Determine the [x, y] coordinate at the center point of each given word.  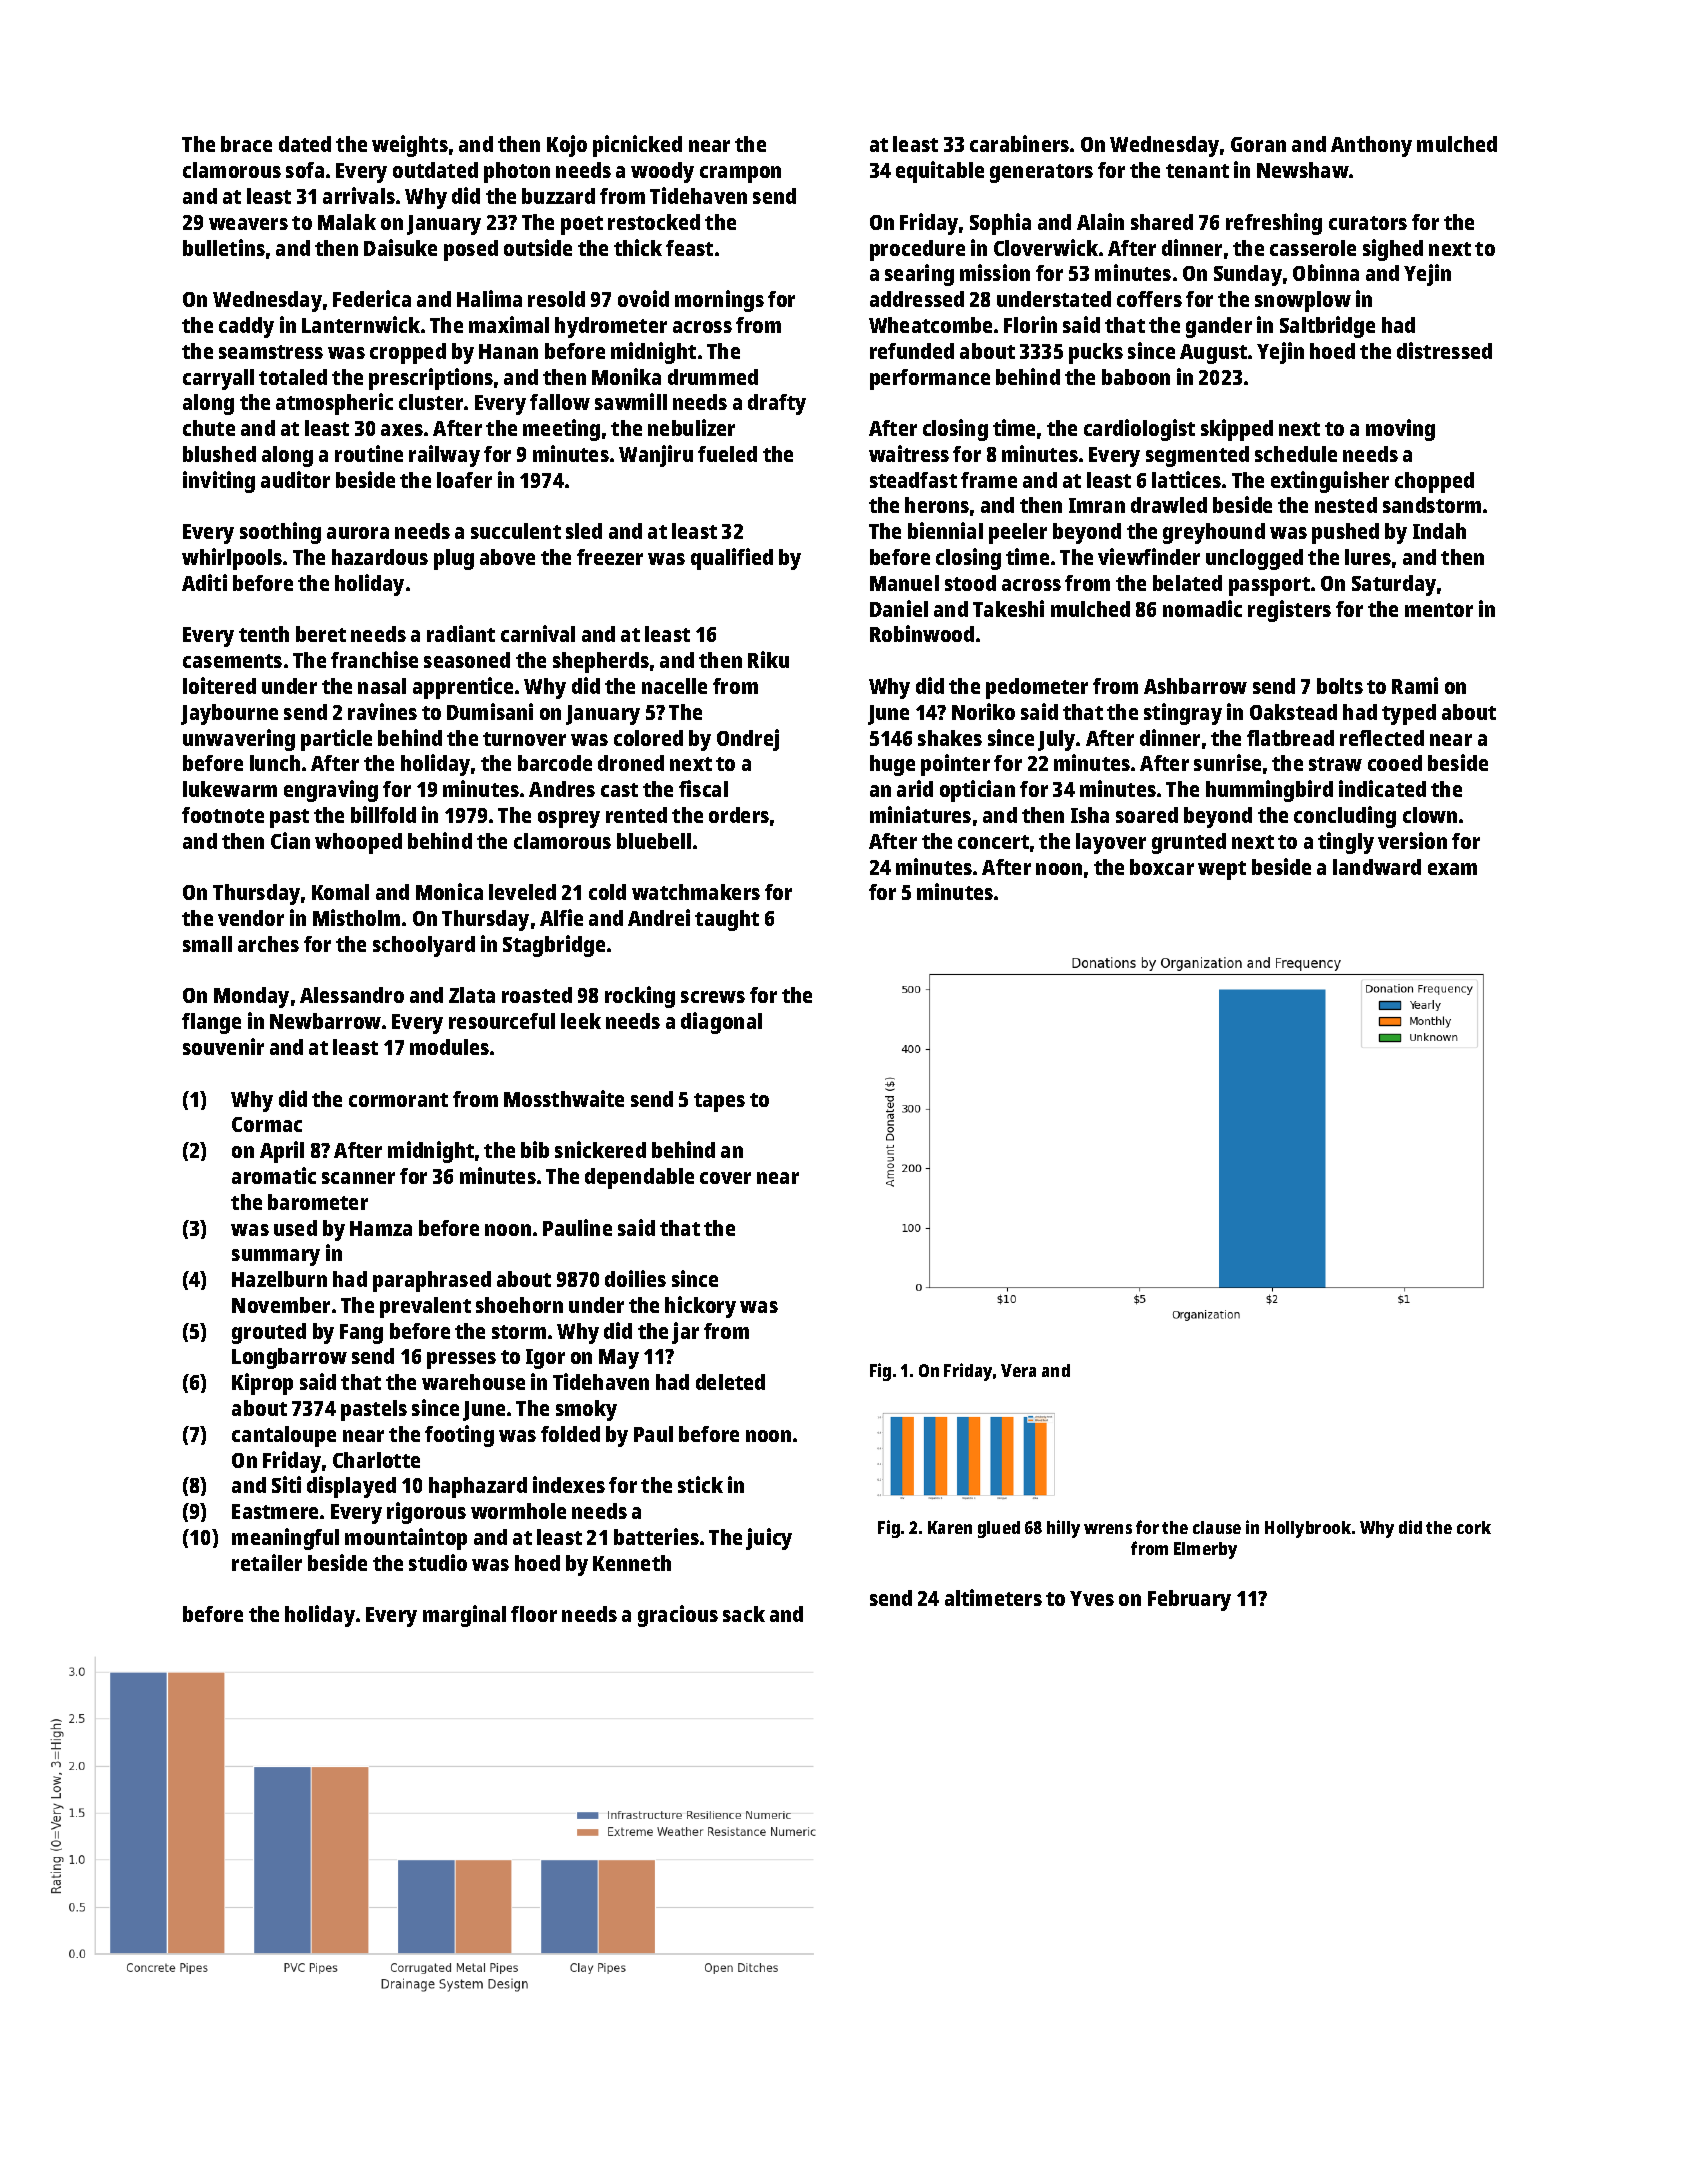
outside [538, 247]
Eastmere [275, 1511]
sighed [1393, 250]
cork [1474, 1527]
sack [744, 1614]
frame [989, 480]
